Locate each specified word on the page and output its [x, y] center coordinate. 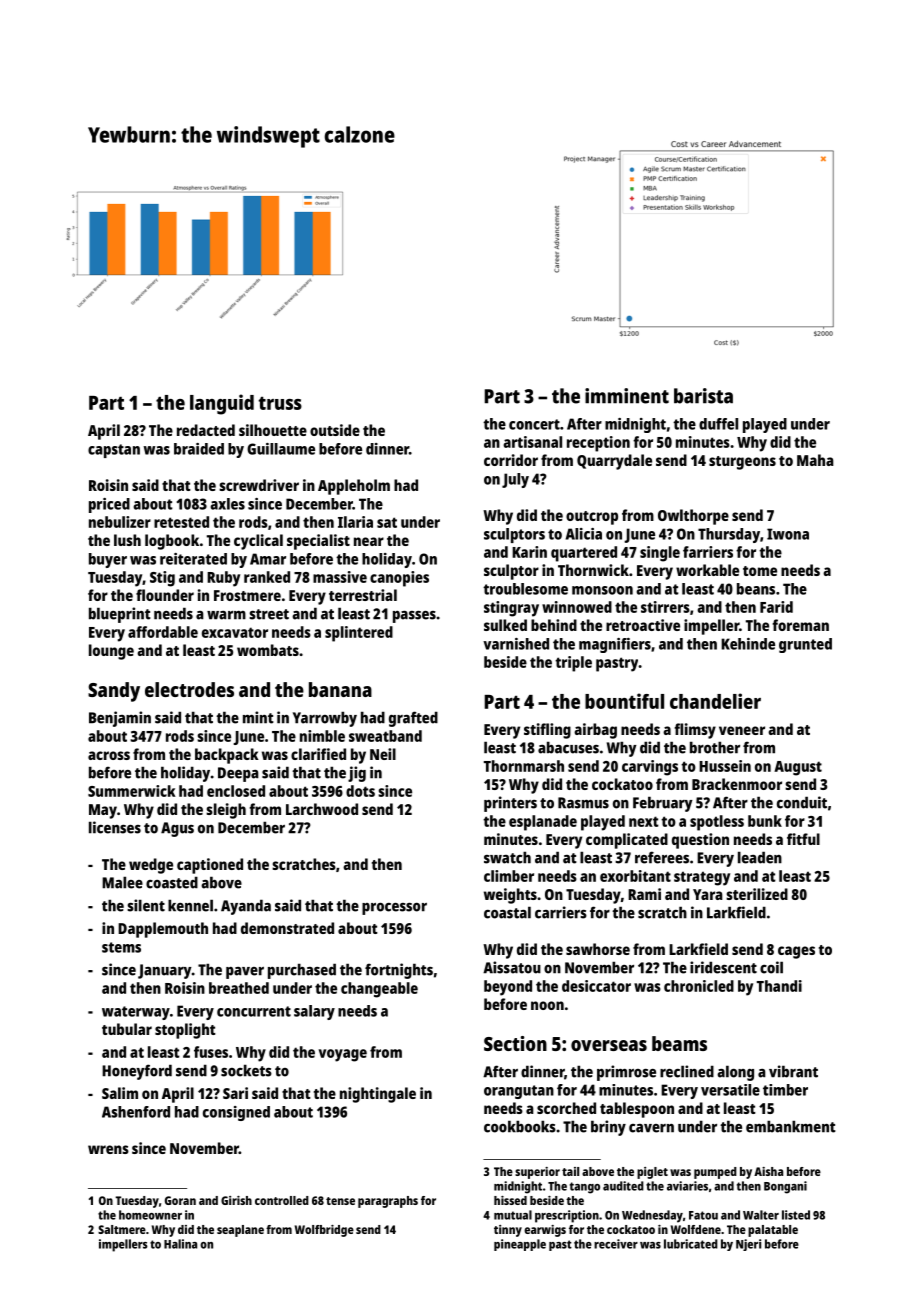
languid [222, 404]
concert [534, 424]
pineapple [520, 1245]
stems [121, 947]
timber [785, 1090]
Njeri [748, 1245]
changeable [379, 990]
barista [703, 396]
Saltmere [122, 1229]
